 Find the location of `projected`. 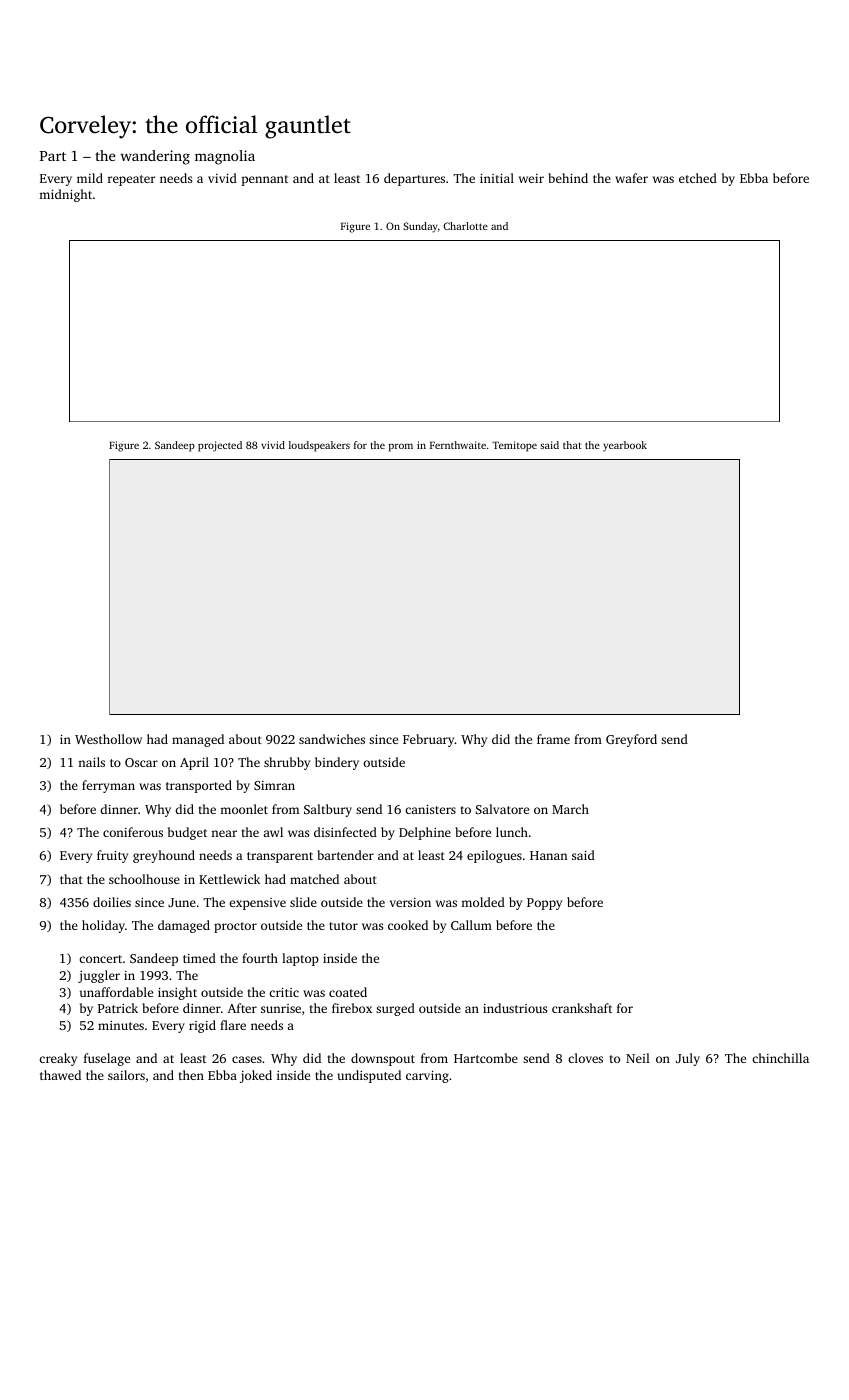

projected is located at coordinates (220, 446).
